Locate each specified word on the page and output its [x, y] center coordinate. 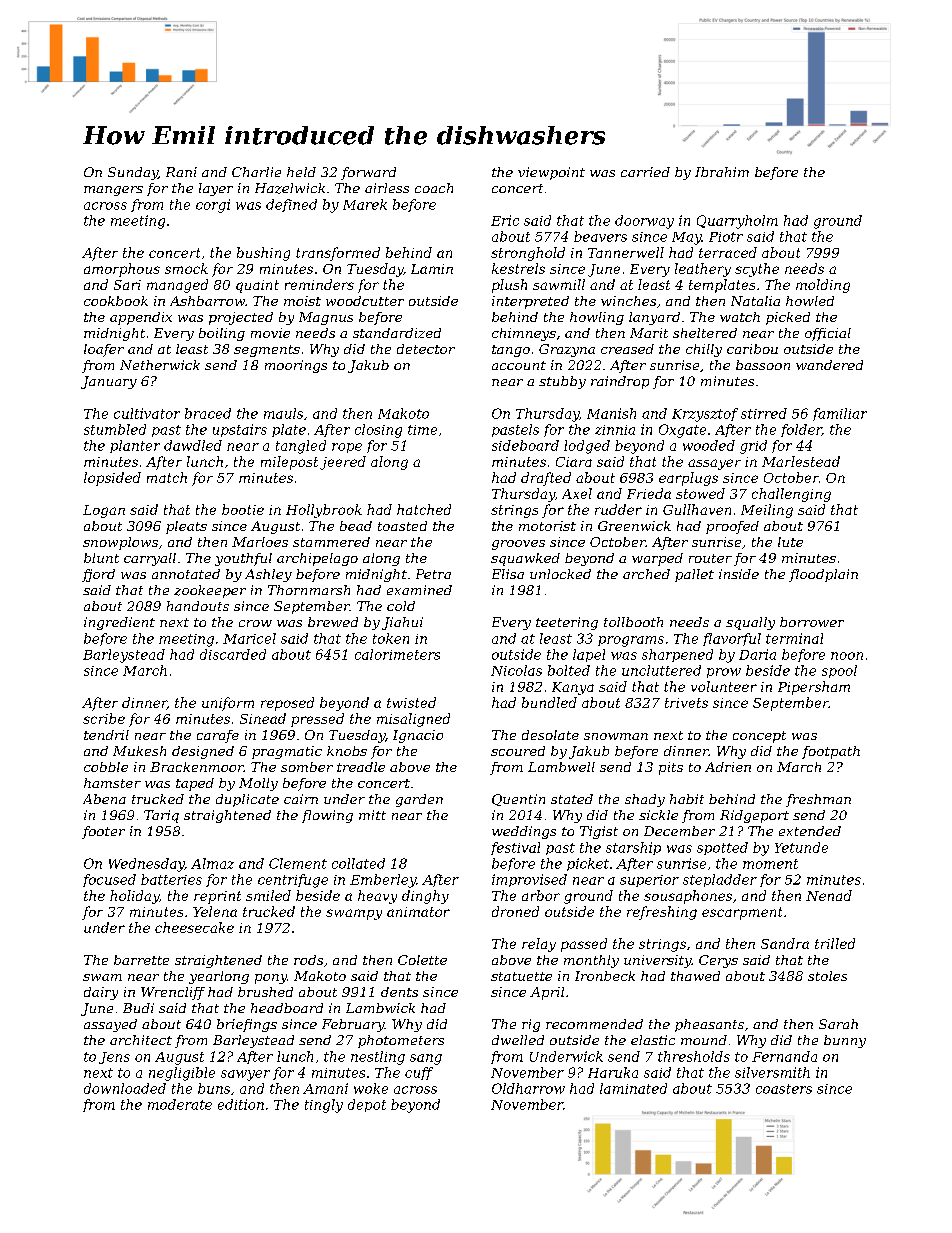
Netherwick [160, 365]
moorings [296, 366]
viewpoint [551, 173]
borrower [812, 622]
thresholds [694, 1056]
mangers [113, 191]
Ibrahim [722, 172]
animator [418, 912]
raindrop [620, 382]
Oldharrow [528, 1088]
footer [103, 832]
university [658, 961]
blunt [101, 558]
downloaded [125, 1088]
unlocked [560, 574]
